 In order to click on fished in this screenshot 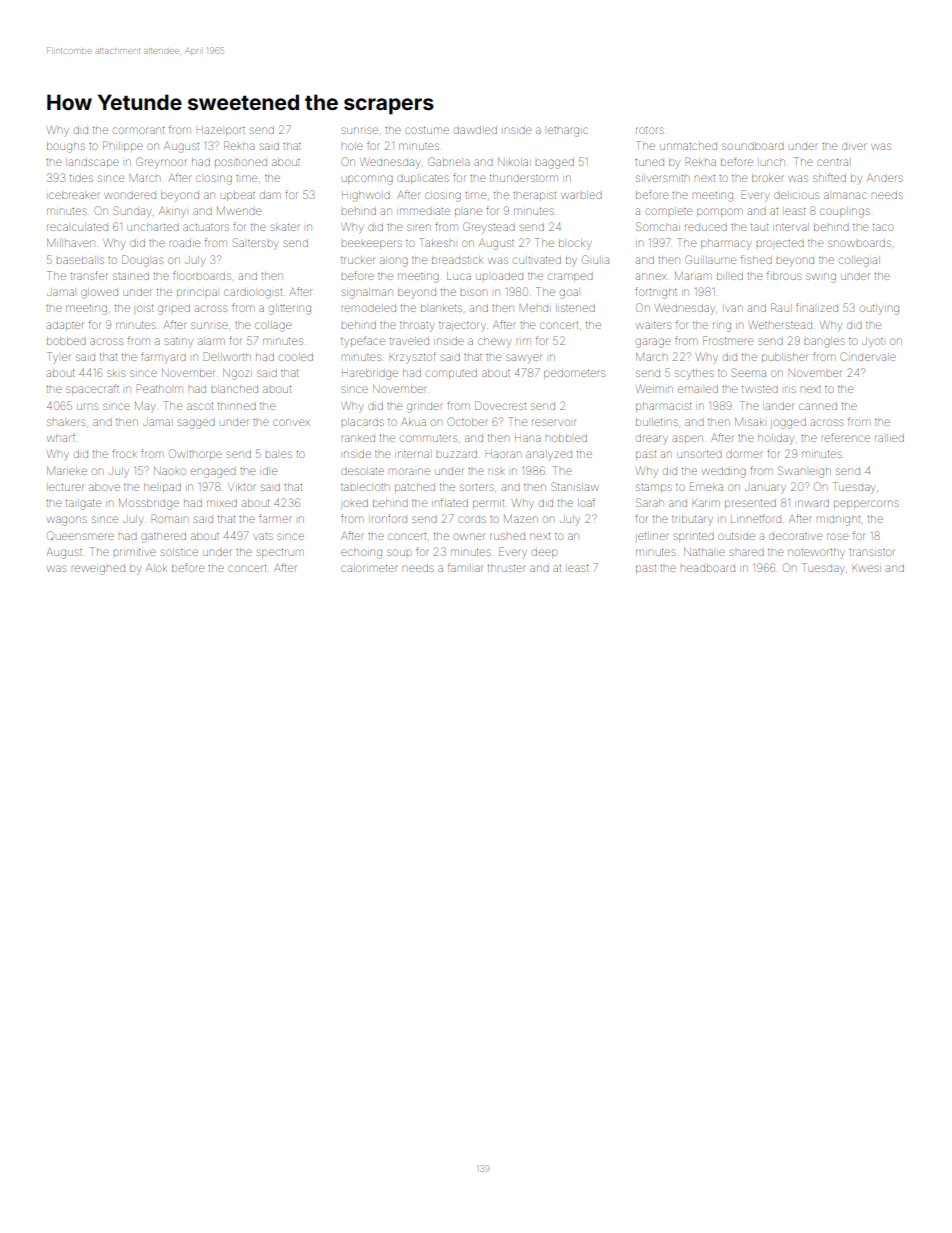, I will do `click(756, 259)`.
